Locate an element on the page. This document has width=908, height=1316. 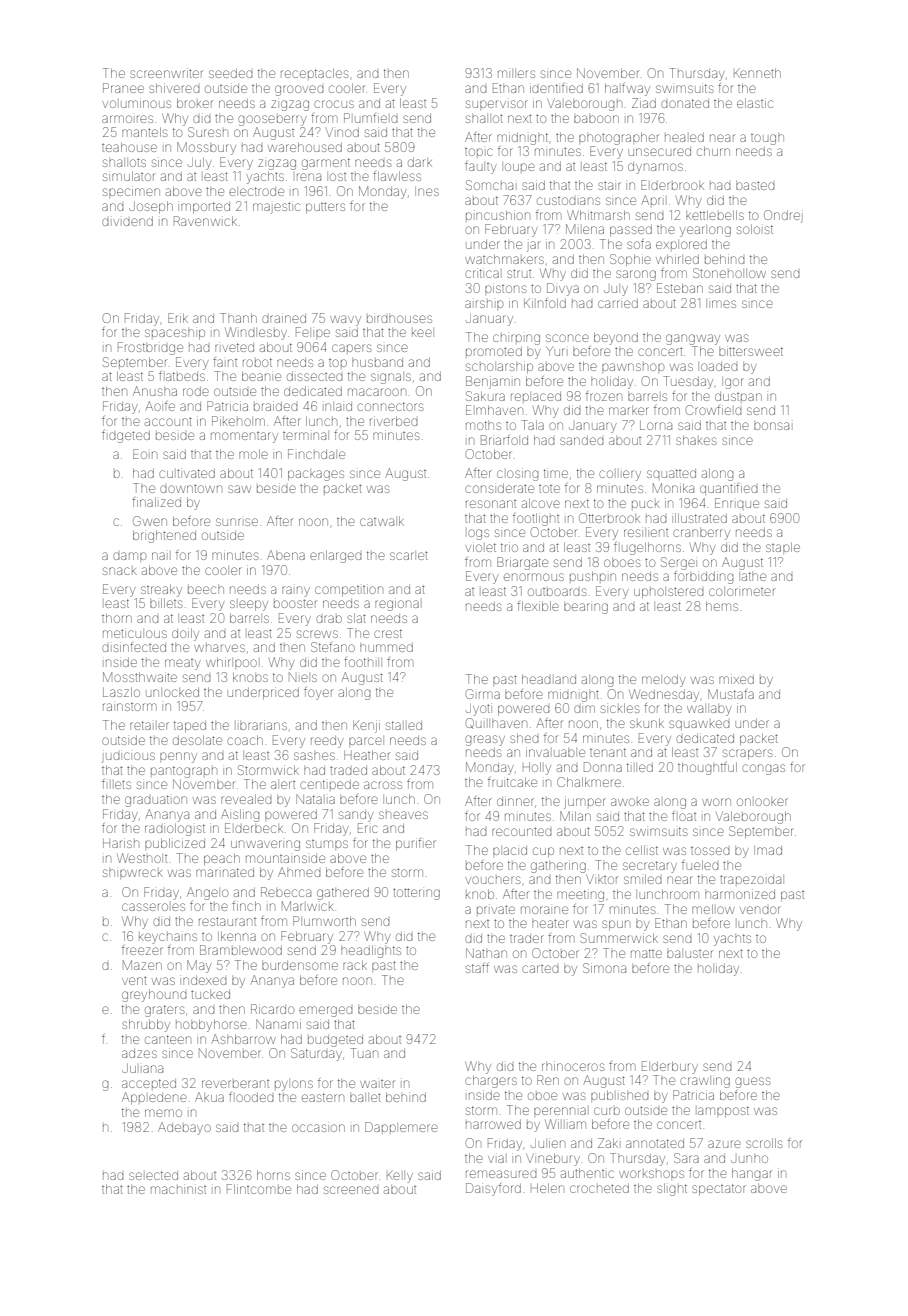
husband is located at coordinates (377, 362).
